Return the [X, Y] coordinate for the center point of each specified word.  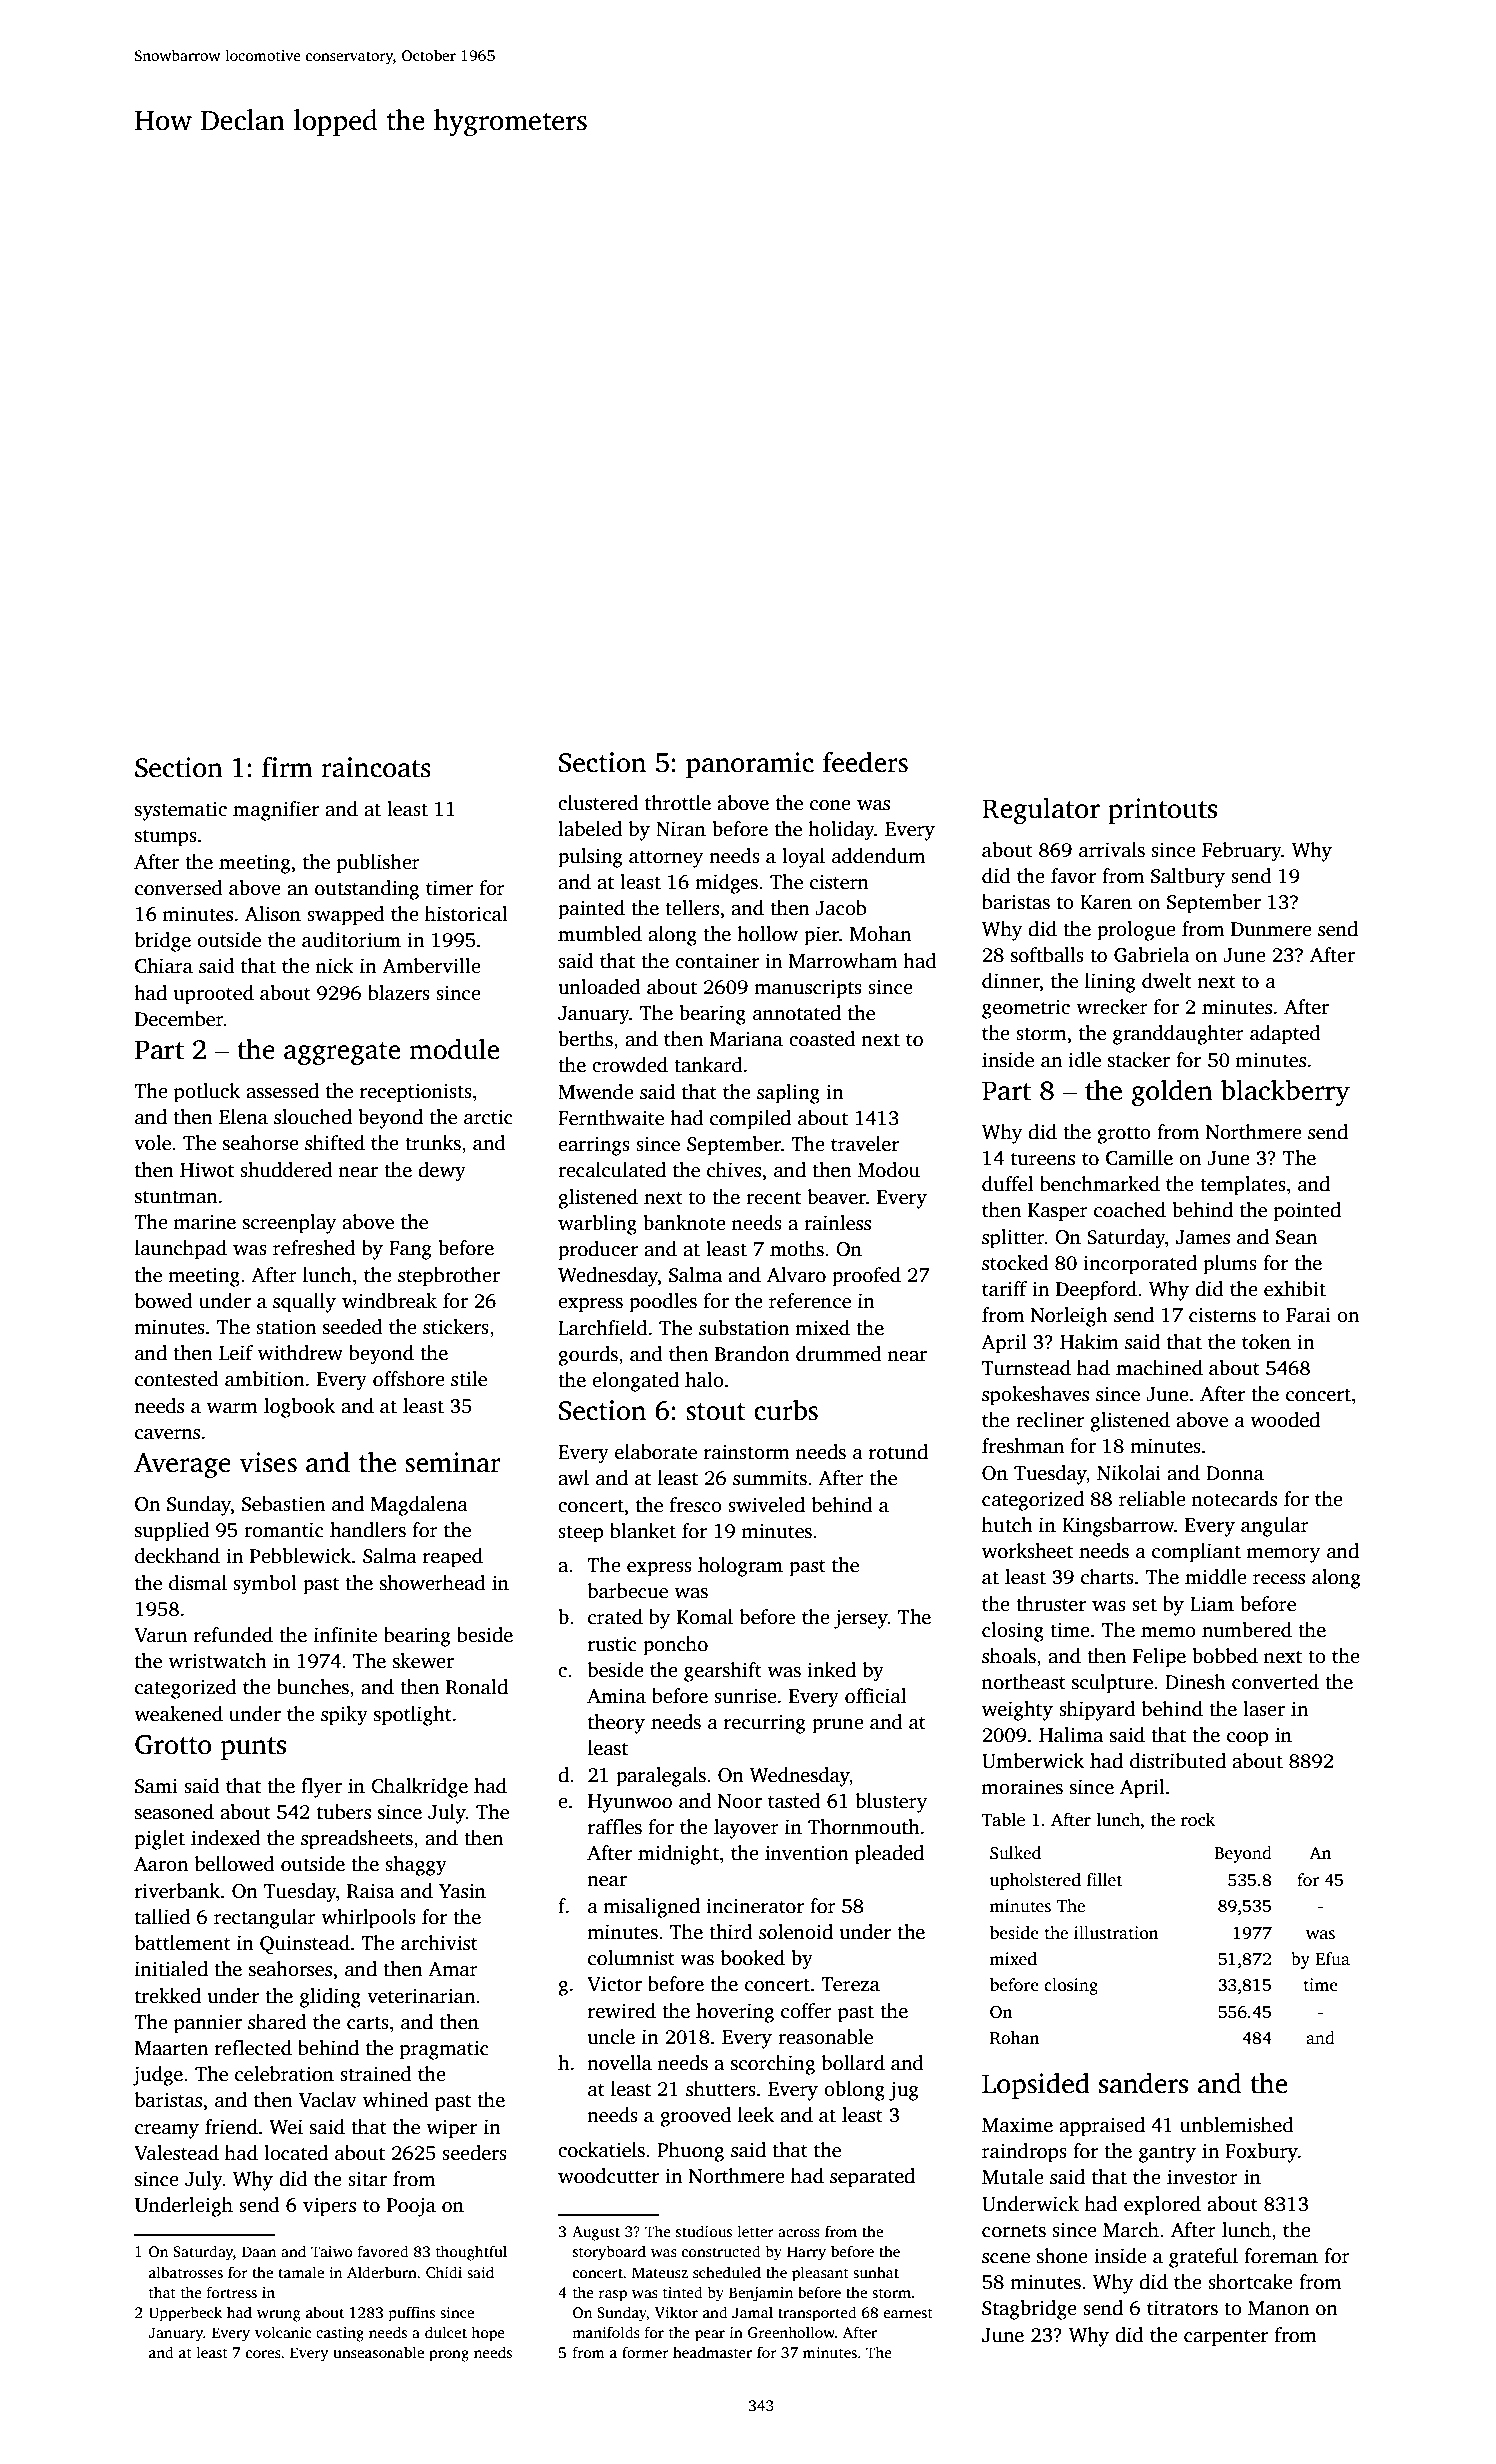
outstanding [367, 890]
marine [205, 1222]
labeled [590, 829]
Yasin [462, 1891]
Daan [259, 2251]
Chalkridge [419, 1788]
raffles [615, 1827]
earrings [594, 1146]
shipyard [1097, 1711]
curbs [786, 1410]
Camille [1139, 1158]
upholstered [1035, 1881]
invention [807, 1853]
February [1242, 852]
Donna [1235, 1473]
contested [176, 1379]
